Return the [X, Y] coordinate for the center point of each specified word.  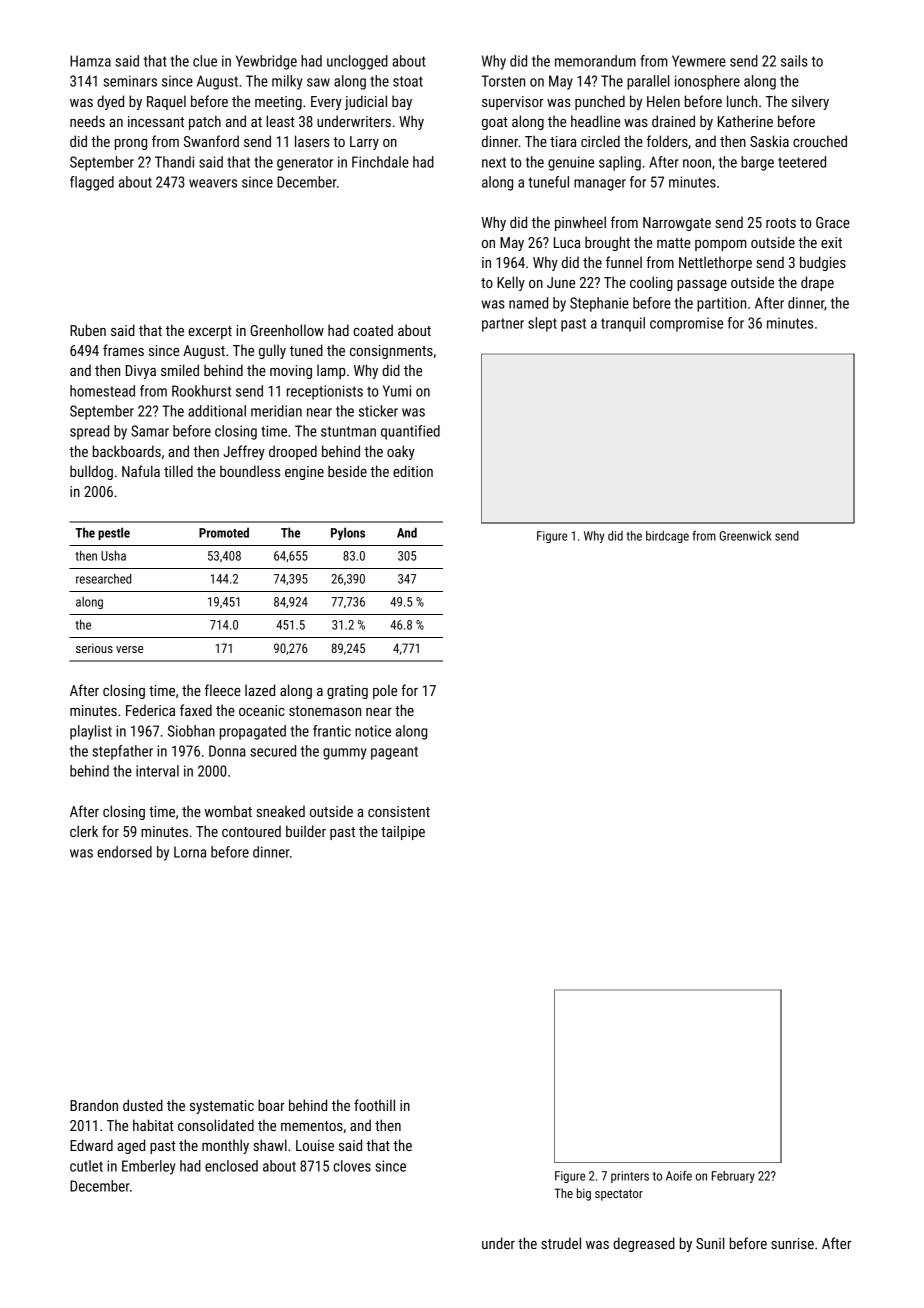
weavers [213, 183]
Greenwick [746, 536]
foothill [374, 1105]
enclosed [231, 1166]
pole [385, 691]
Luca [567, 242]
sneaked [280, 811]
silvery [810, 102]
